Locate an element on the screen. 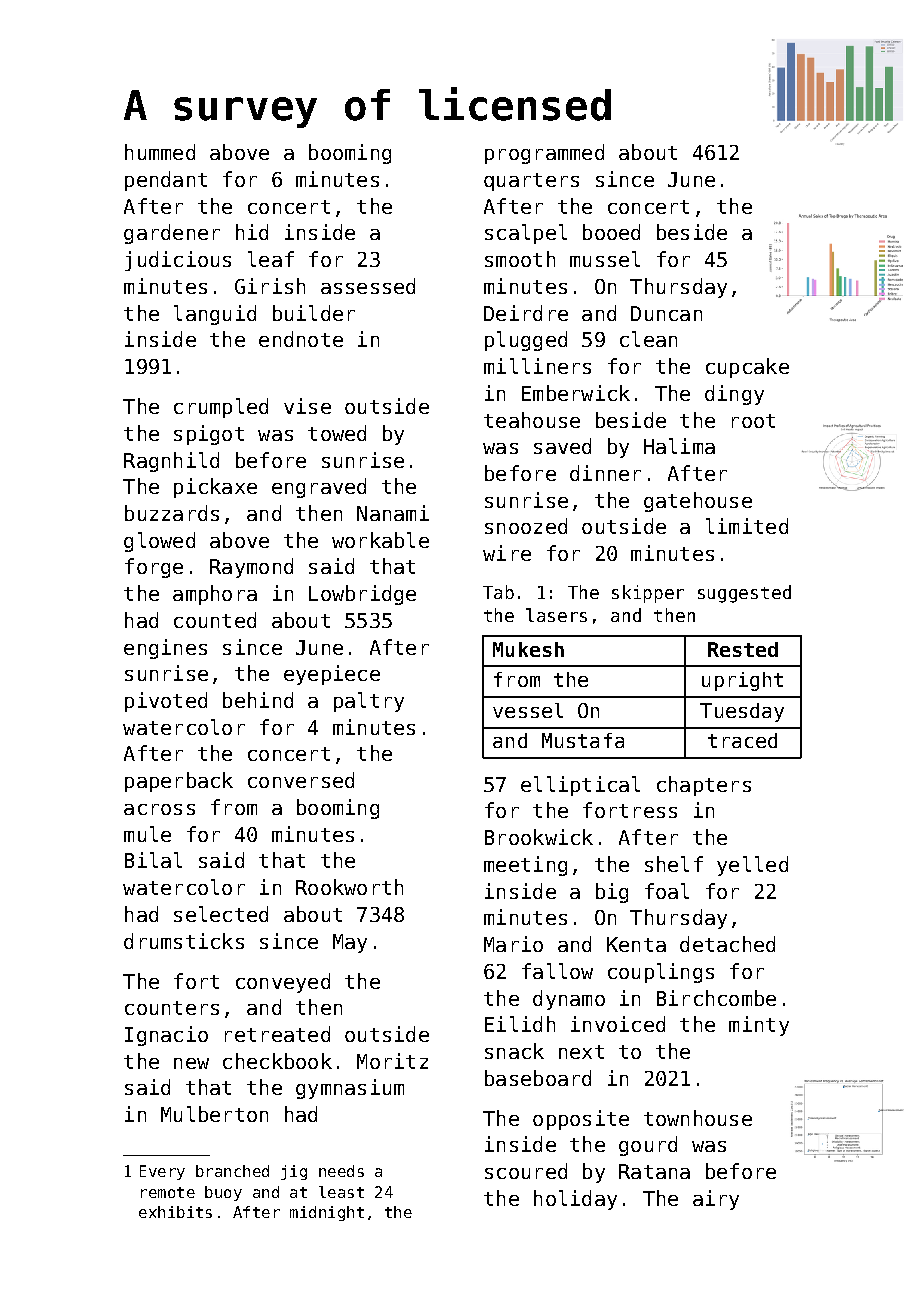  behind is located at coordinates (258, 700).
